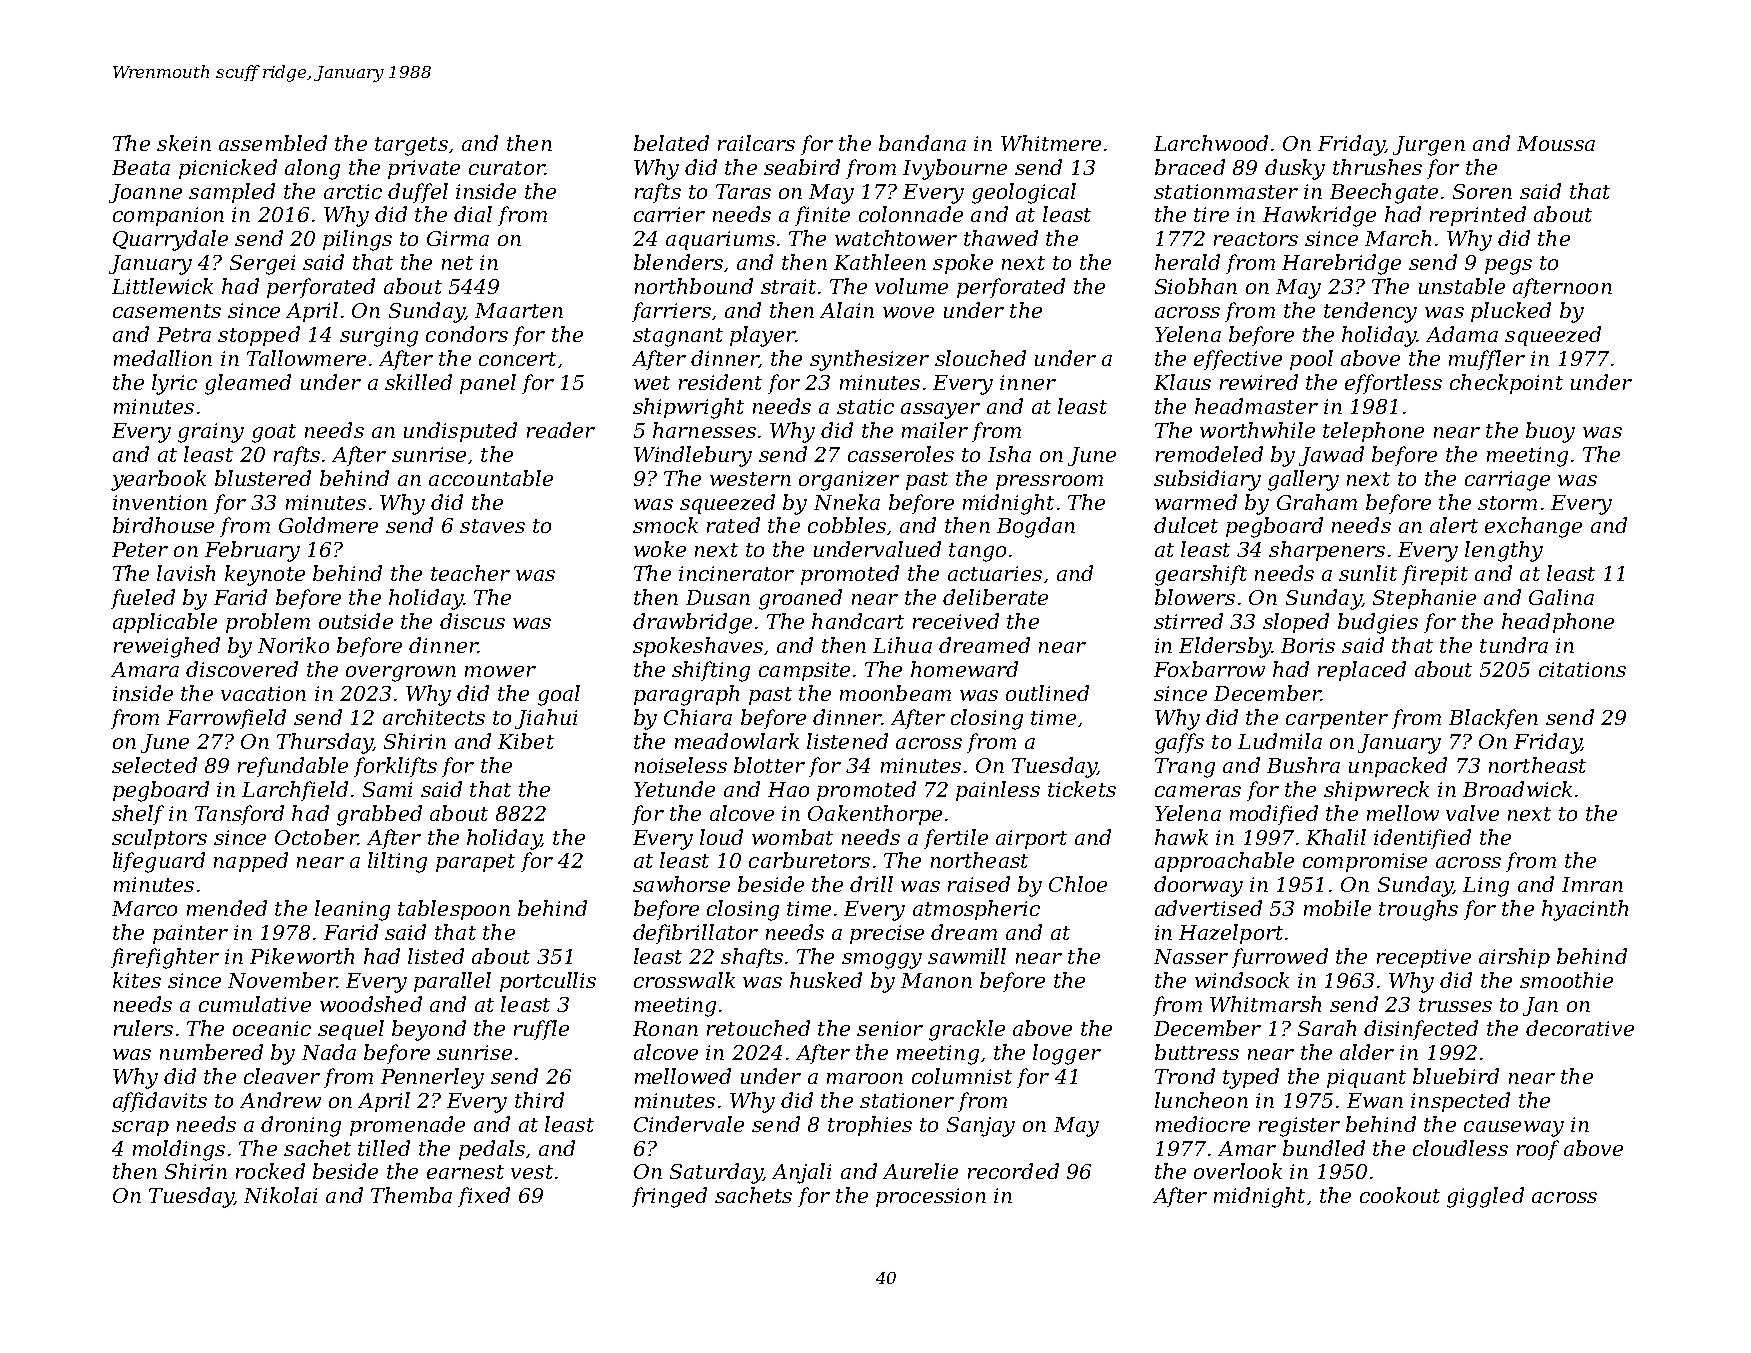  What do you see at coordinates (1265, 1004) in the screenshot?
I see `Whitmarsh` at bounding box center [1265, 1004].
